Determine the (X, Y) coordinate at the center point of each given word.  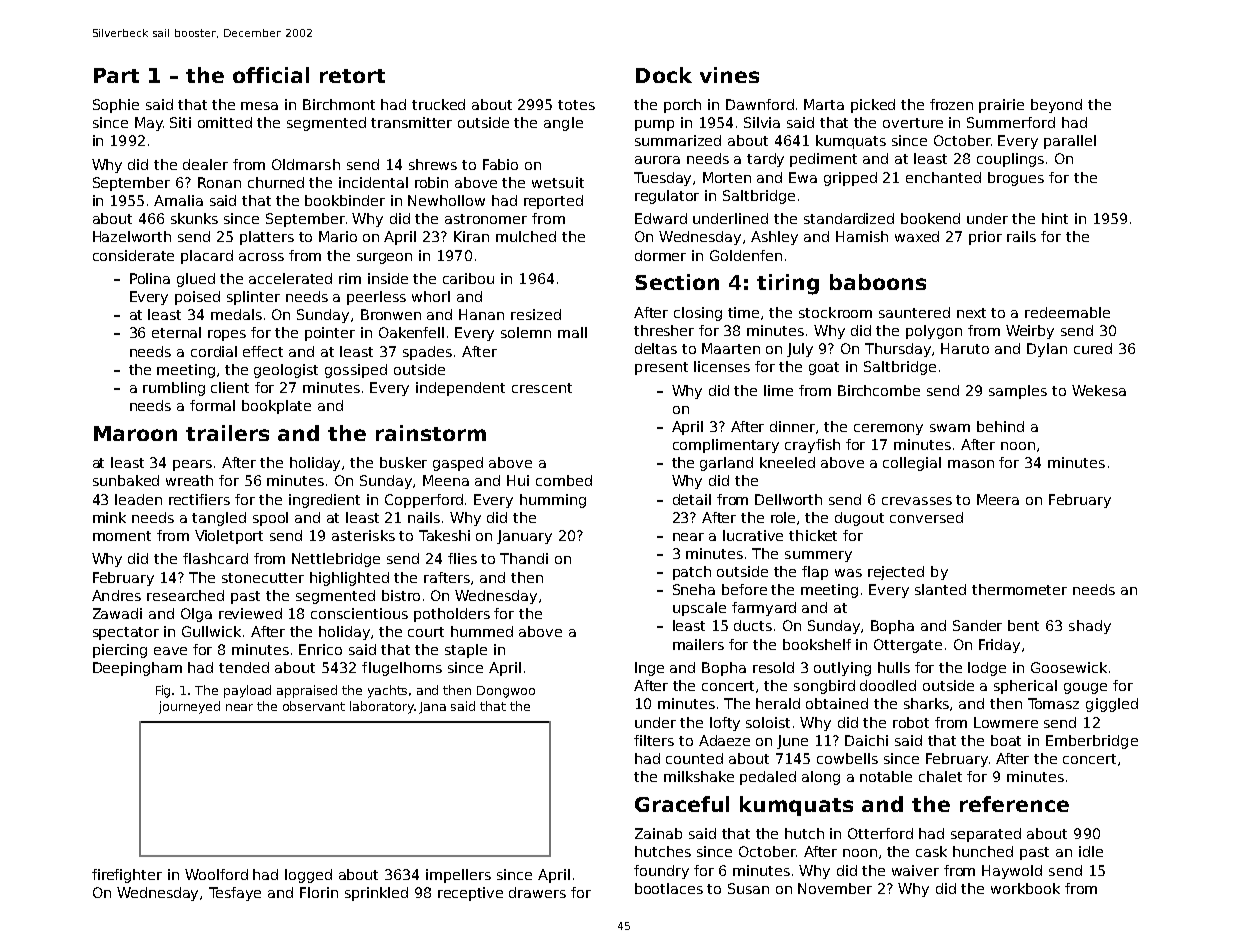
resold (773, 667)
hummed (482, 631)
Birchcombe (879, 390)
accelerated (290, 278)
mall (572, 332)
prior (985, 238)
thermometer (1019, 589)
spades (427, 353)
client (230, 387)
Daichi (866, 740)
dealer (205, 164)
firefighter (127, 876)
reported (553, 202)
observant (314, 706)
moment (122, 536)
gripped (850, 179)
